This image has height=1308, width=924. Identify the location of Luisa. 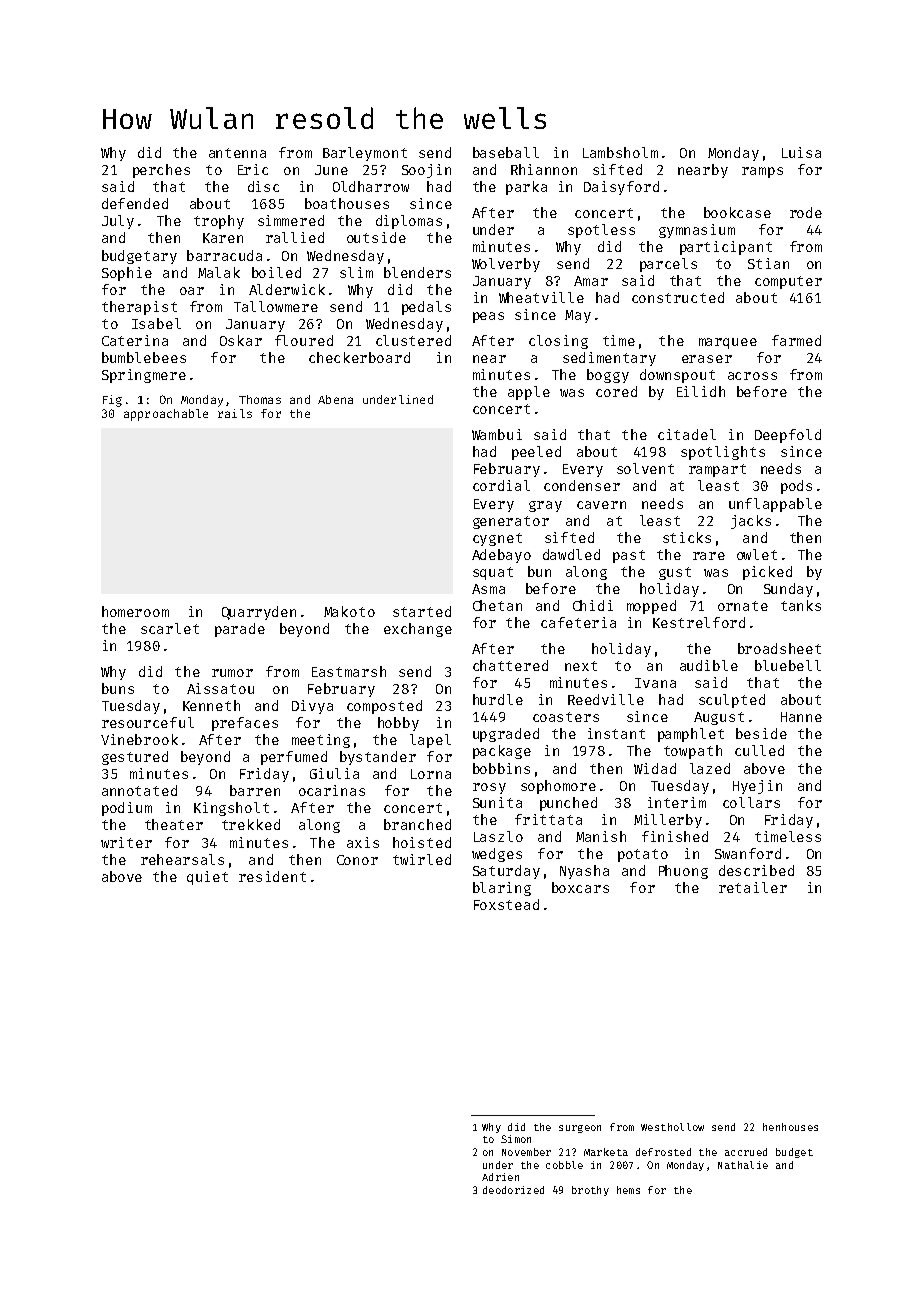
(801, 152).
